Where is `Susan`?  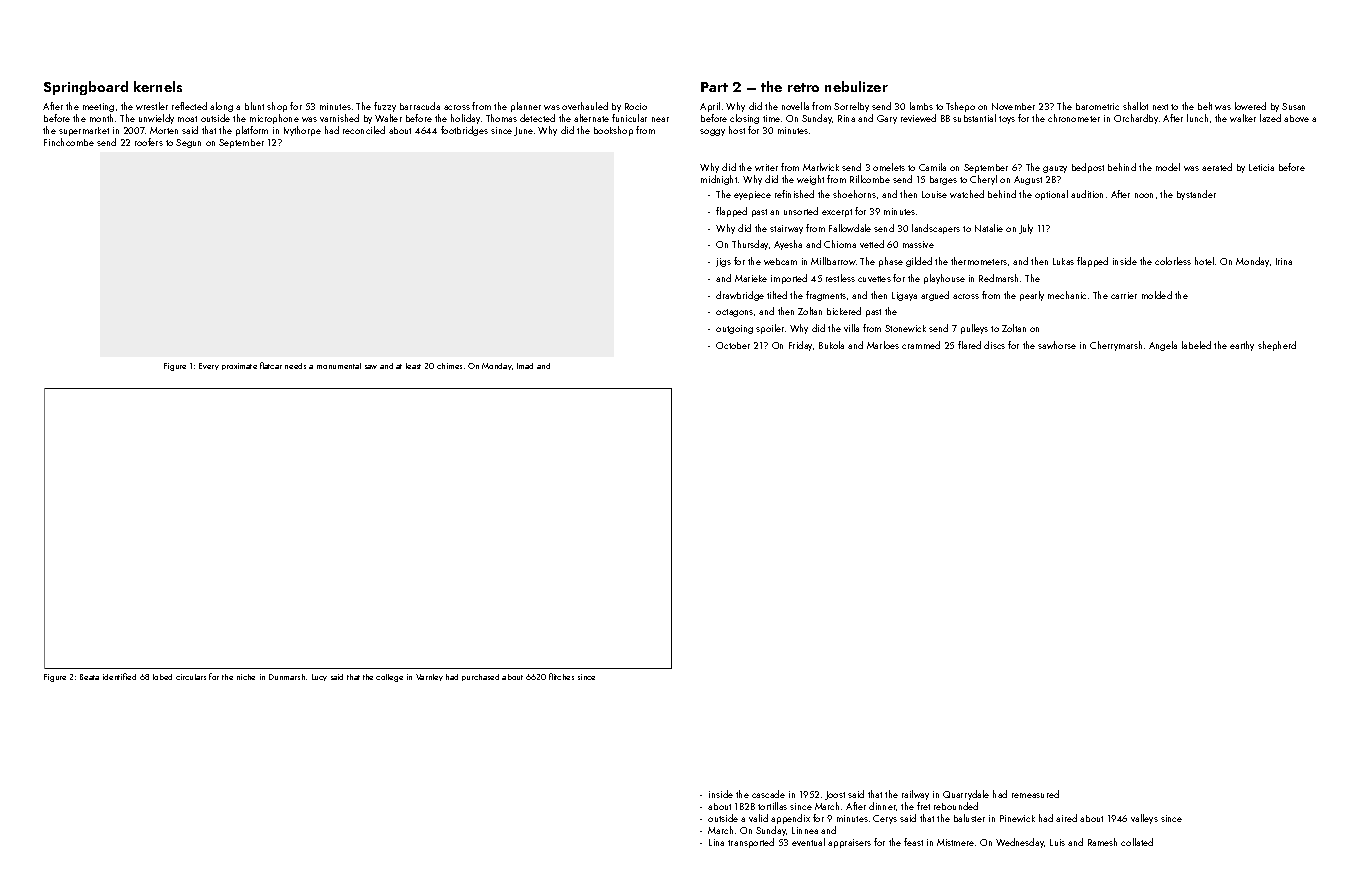
Susan is located at coordinates (1293, 106).
